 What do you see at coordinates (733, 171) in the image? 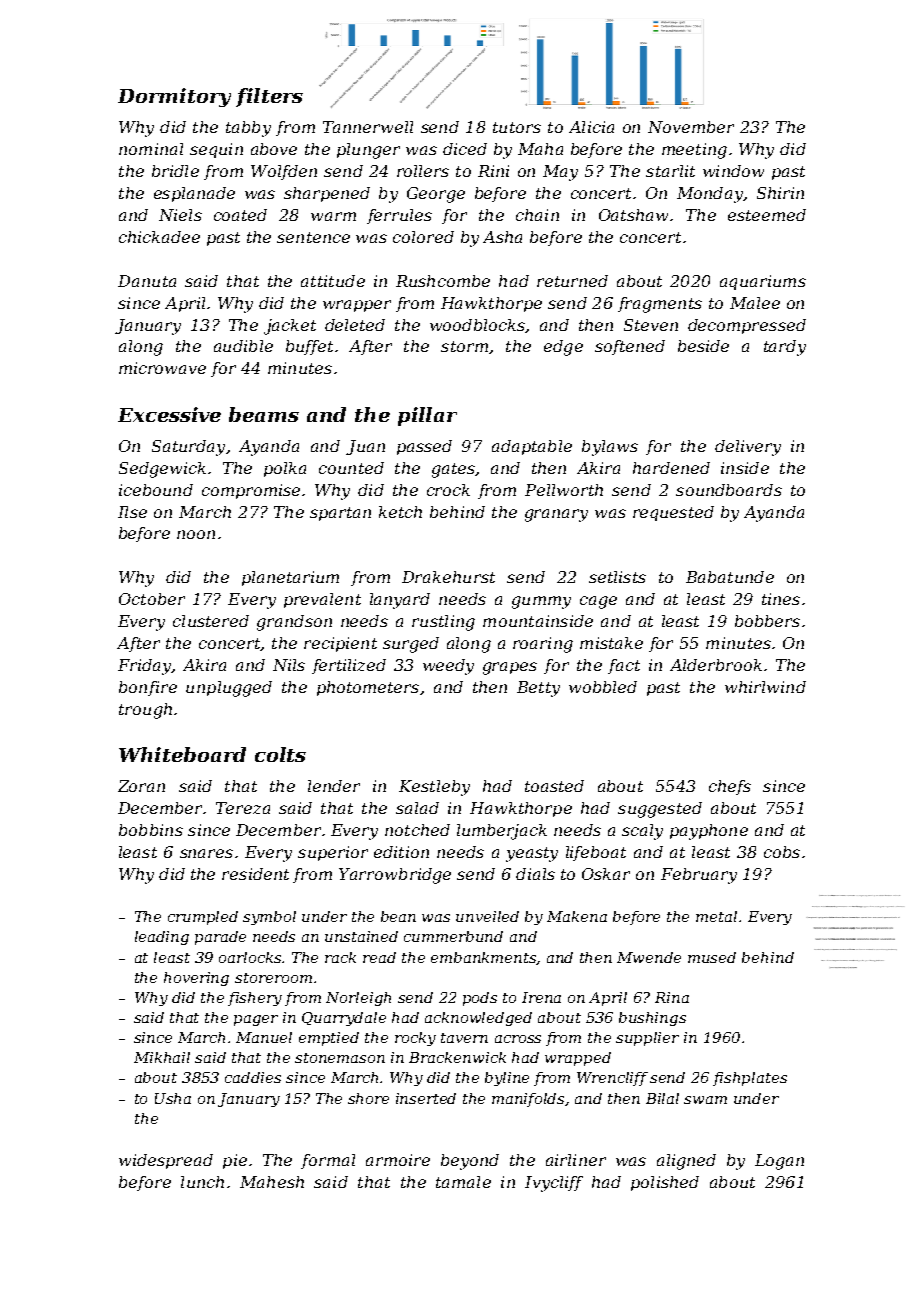
I see `window` at bounding box center [733, 171].
